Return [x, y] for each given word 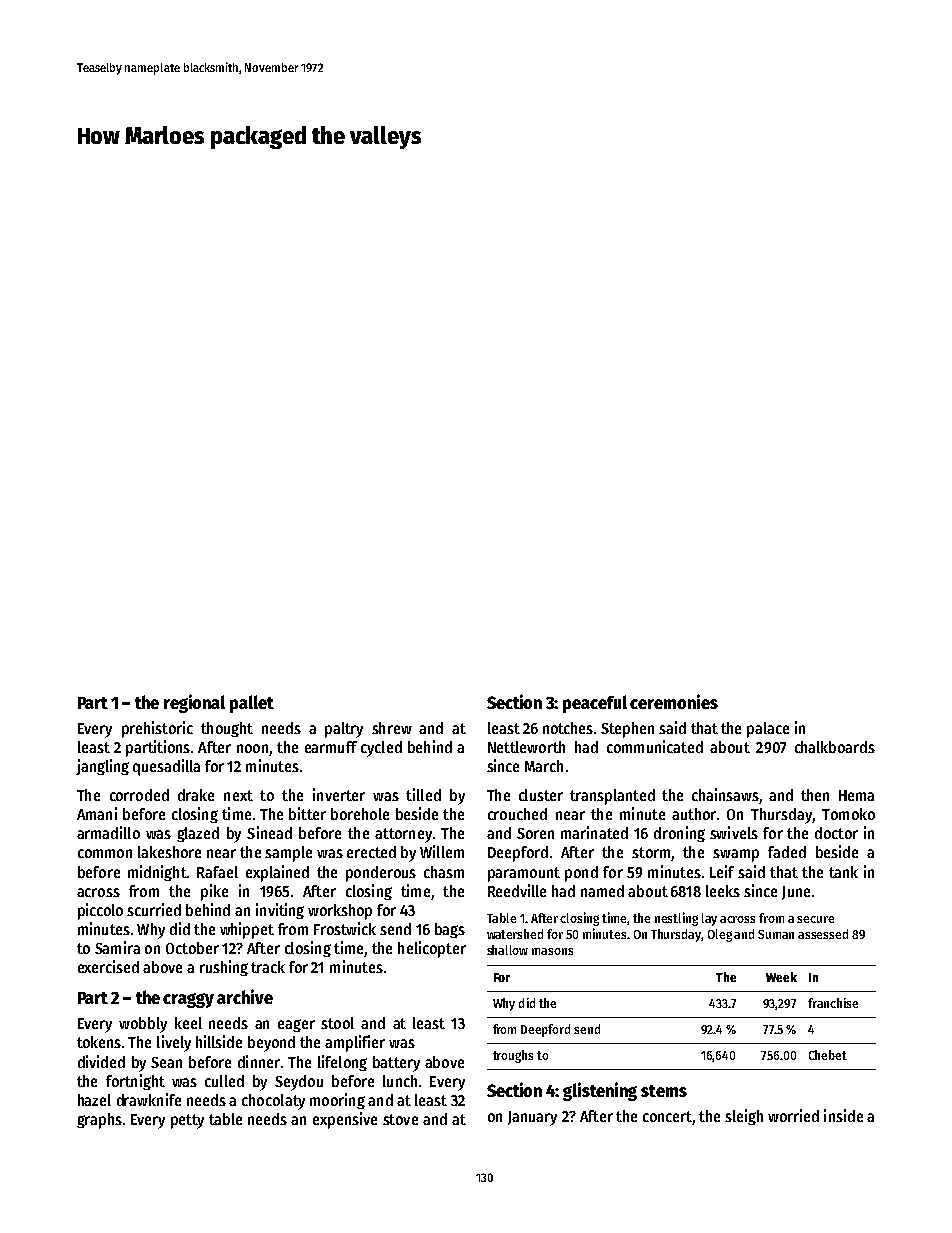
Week [781, 977]
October [192, 948]
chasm [444, 872]
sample [288, 854]
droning [679, 834]
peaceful [595, 704]
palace [768, 730]
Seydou [299, 1083]
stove [400, 1119]
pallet [252, 704]
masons [552, 951]
